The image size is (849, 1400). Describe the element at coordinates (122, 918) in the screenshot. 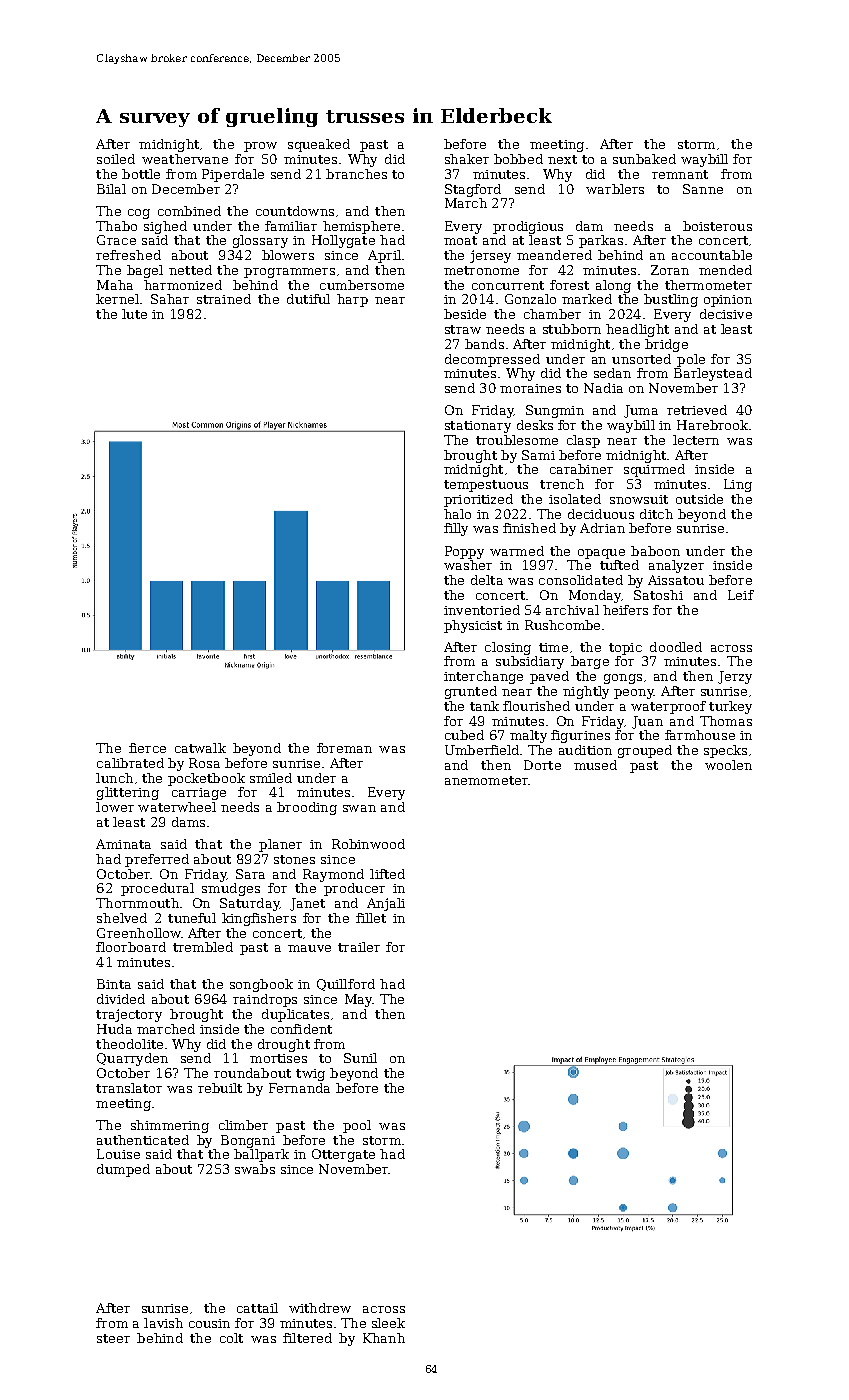

I see `shelved` at that location.
